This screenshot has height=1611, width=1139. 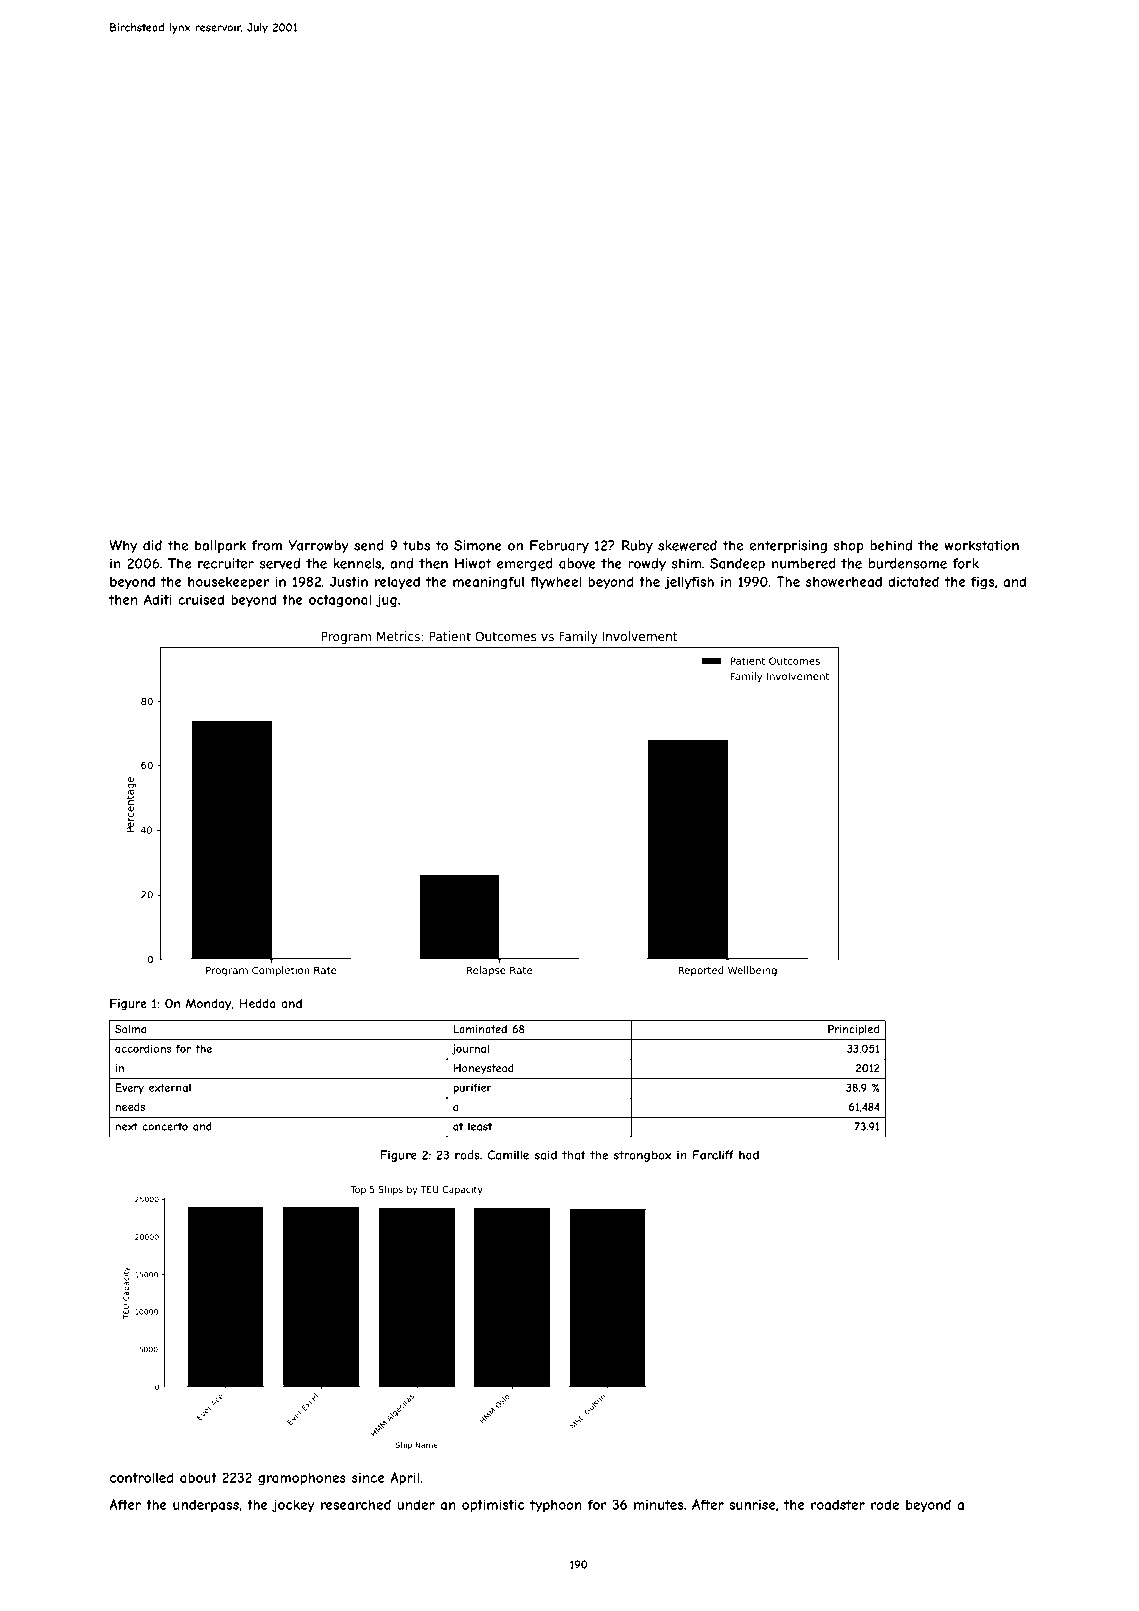 What do you see at coordinates (913, 581) in the screenshot?
I see `dictated` at bounding box center [913, 581].
